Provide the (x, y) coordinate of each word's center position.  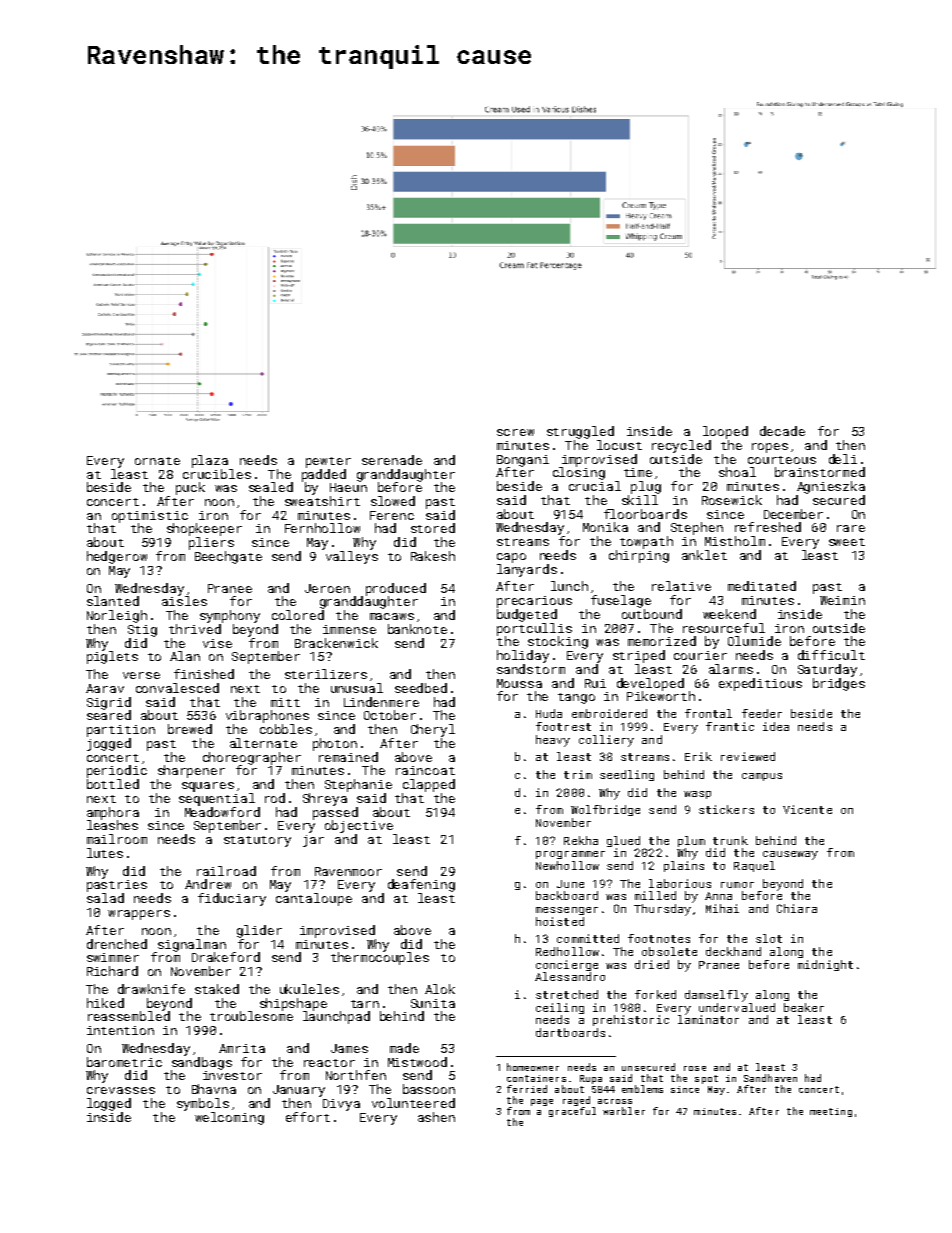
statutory (257, 841)
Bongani (523, 461)
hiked (105, 1003)
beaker (804, 1007)
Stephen (697, 528)
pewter (328, 462)
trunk (730, 840)
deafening (421, 885)
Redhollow (567, 951)
